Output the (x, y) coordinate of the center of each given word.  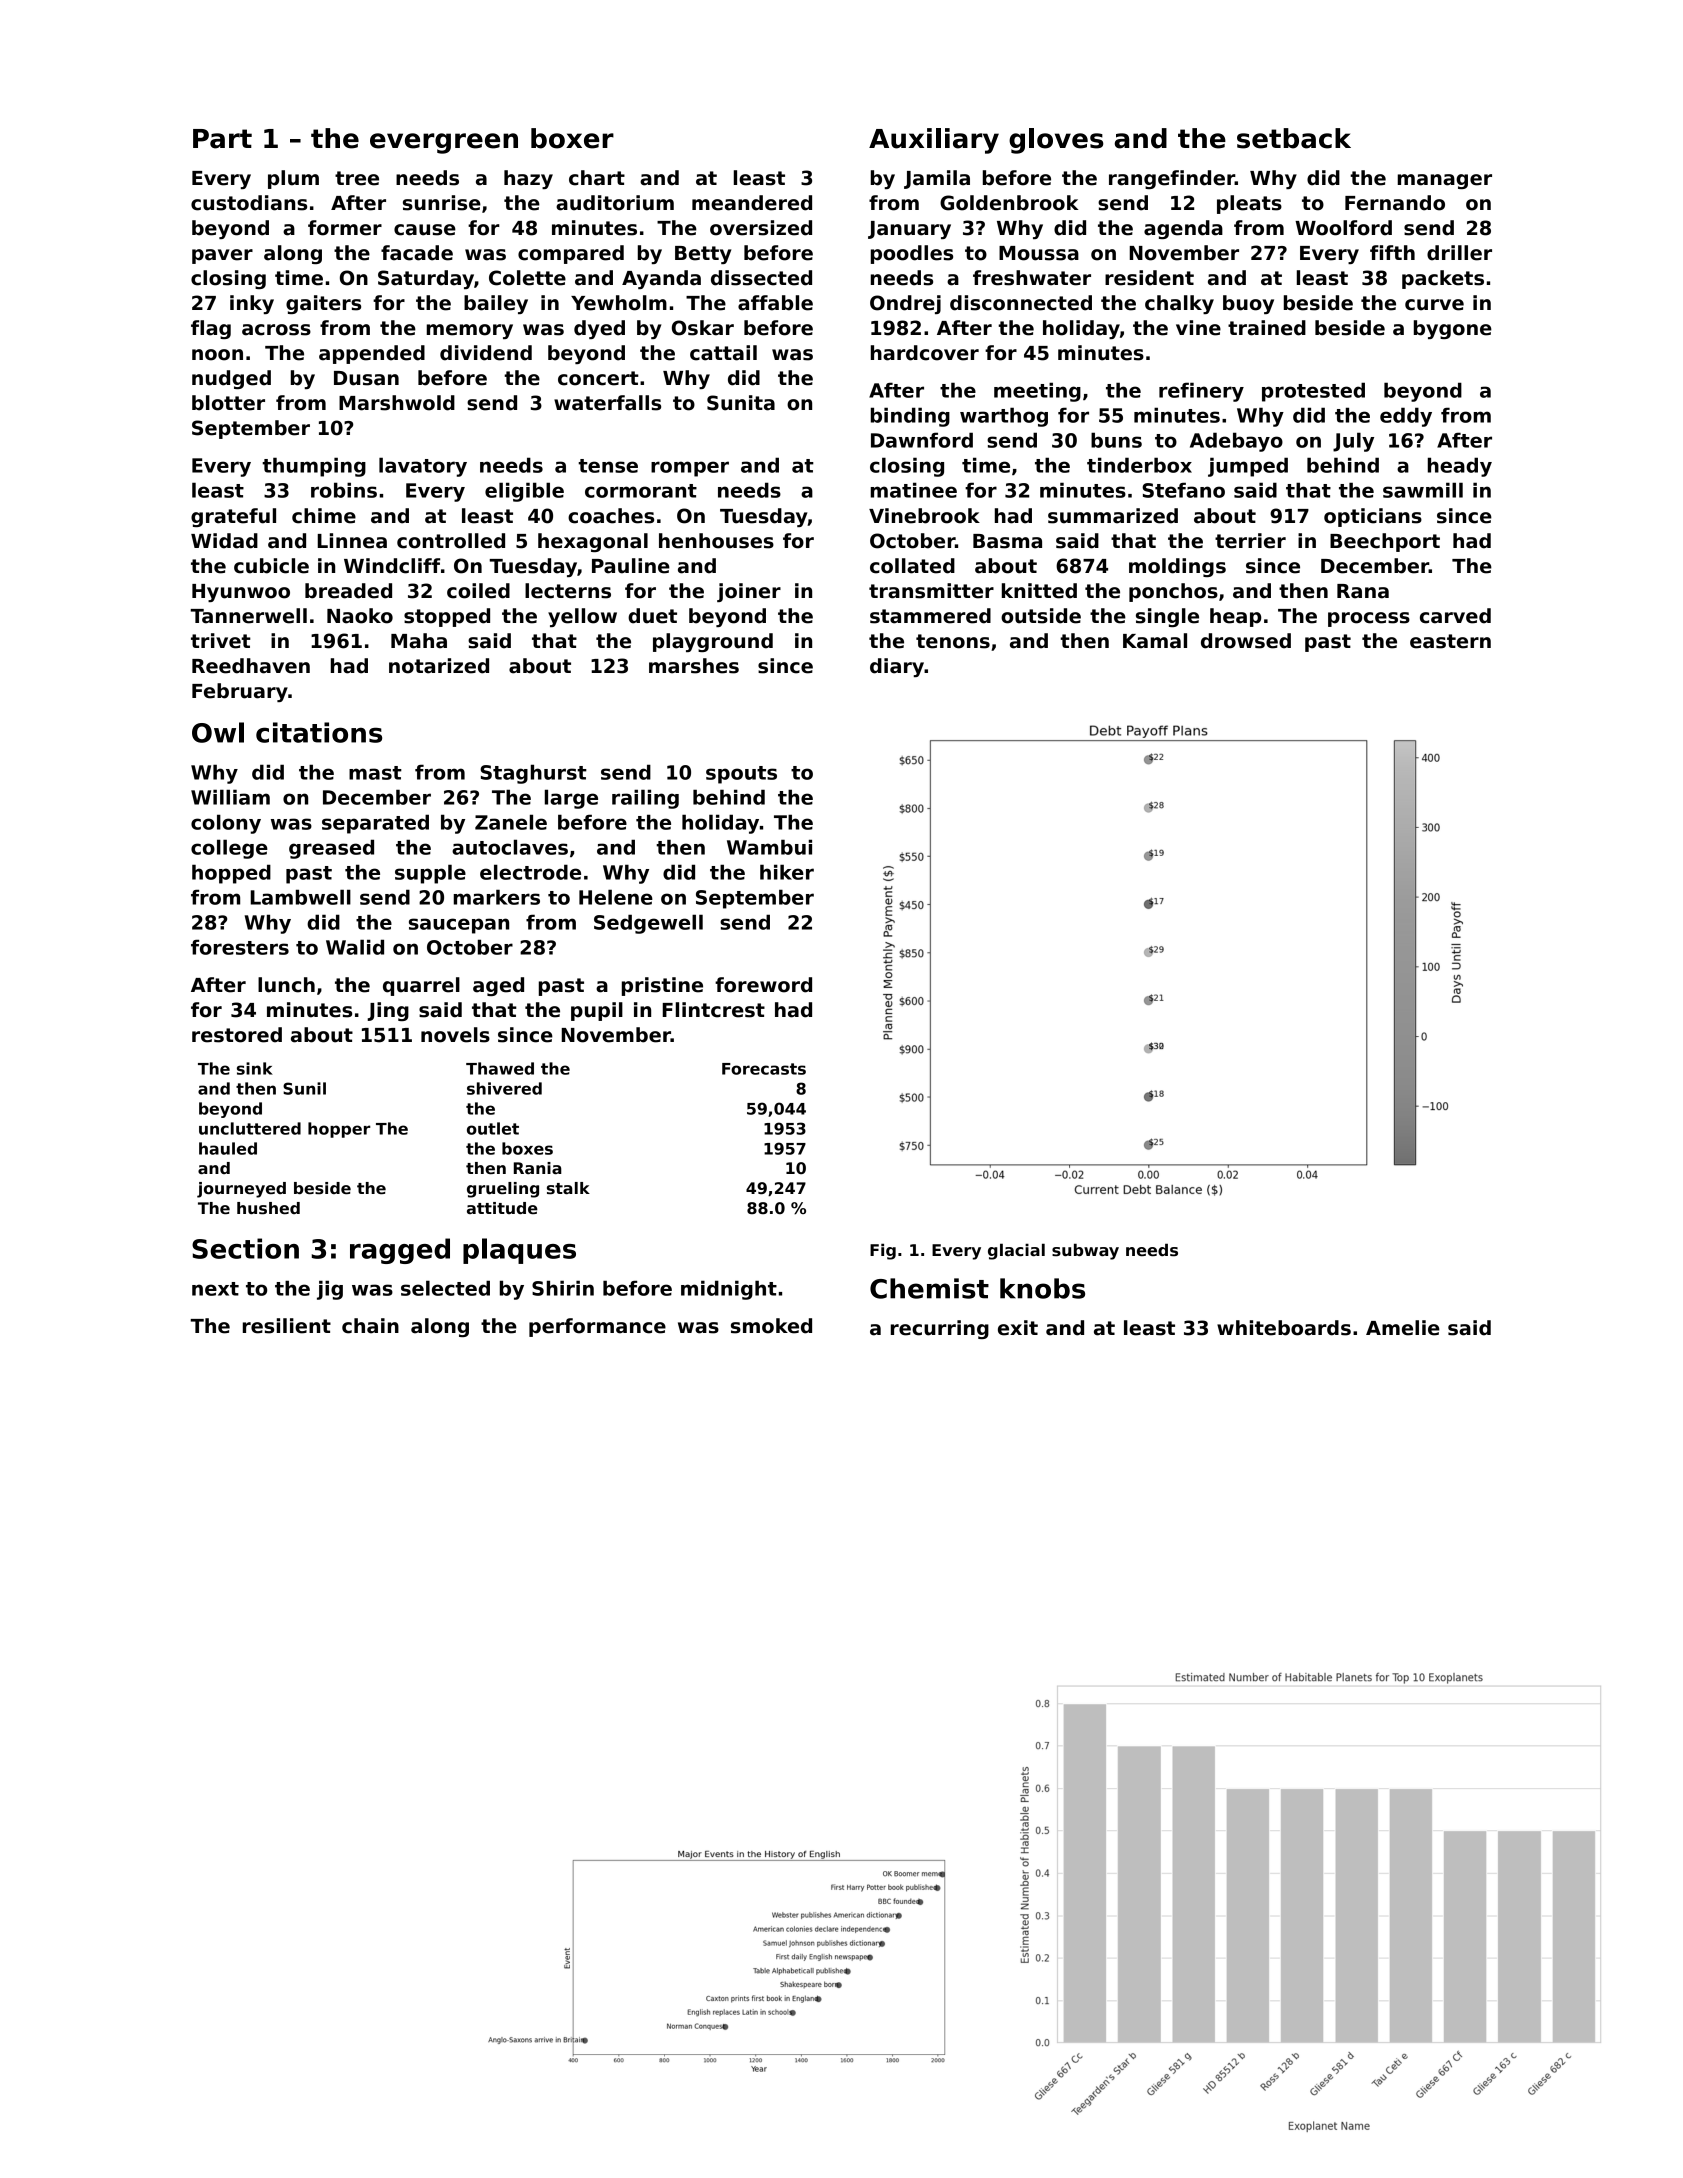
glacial (1016, 1251)
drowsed (1246, 641)
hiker (787, 872)
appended (372, 354)
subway (1085, 1251)
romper (690, 469)
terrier (1250, 541)
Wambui (769, 847)
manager (1445, 181)
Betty (703, 255)
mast (375, 773)
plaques (519, 1251)
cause (425, 230)
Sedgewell (648, 924)
